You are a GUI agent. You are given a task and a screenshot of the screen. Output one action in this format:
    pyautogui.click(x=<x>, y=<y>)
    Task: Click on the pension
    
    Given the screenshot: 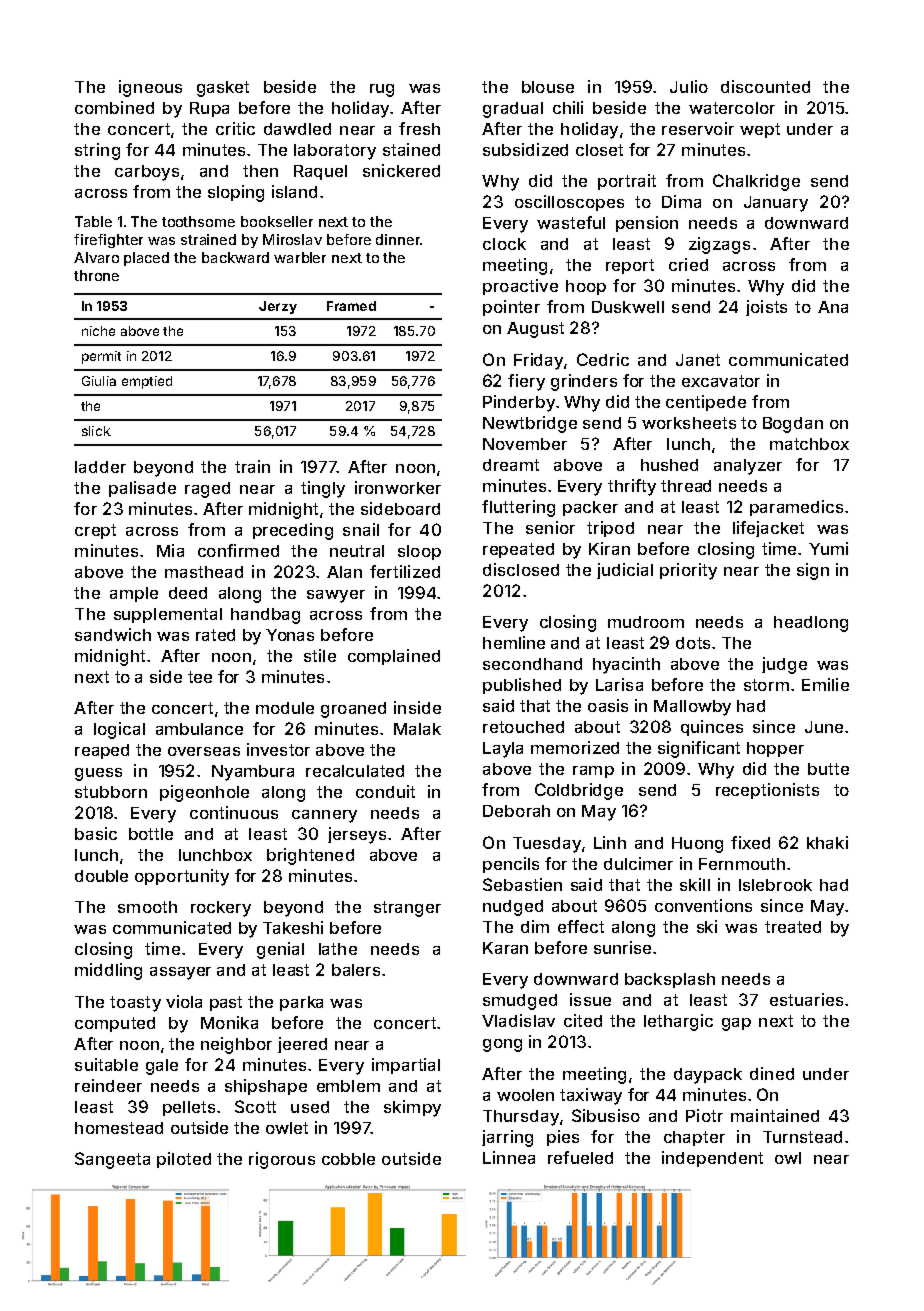 What is the action you would take?
    pyautogui.click(x=647, y=224)
